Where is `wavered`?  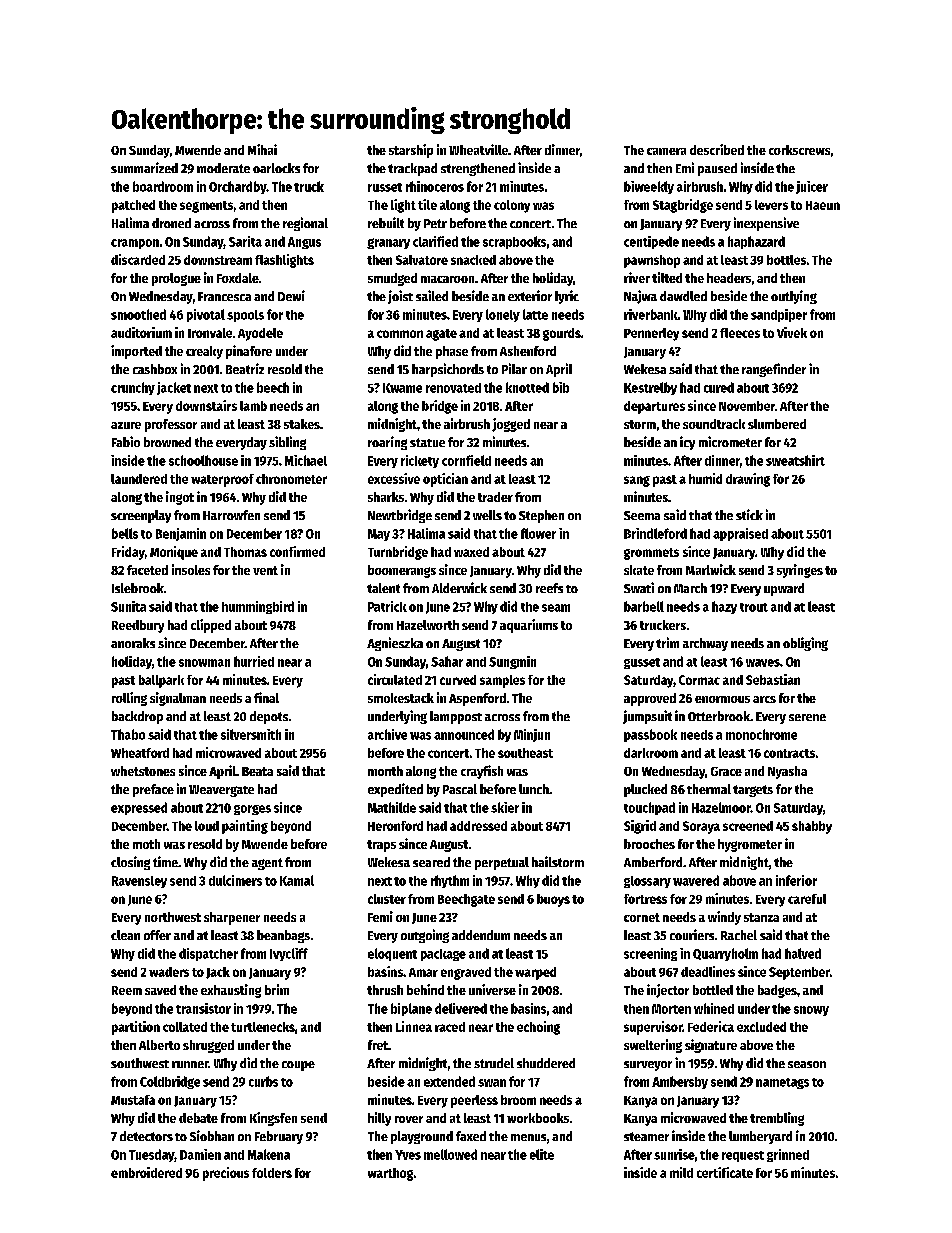
wavered is located at coordinates (696, 880).
